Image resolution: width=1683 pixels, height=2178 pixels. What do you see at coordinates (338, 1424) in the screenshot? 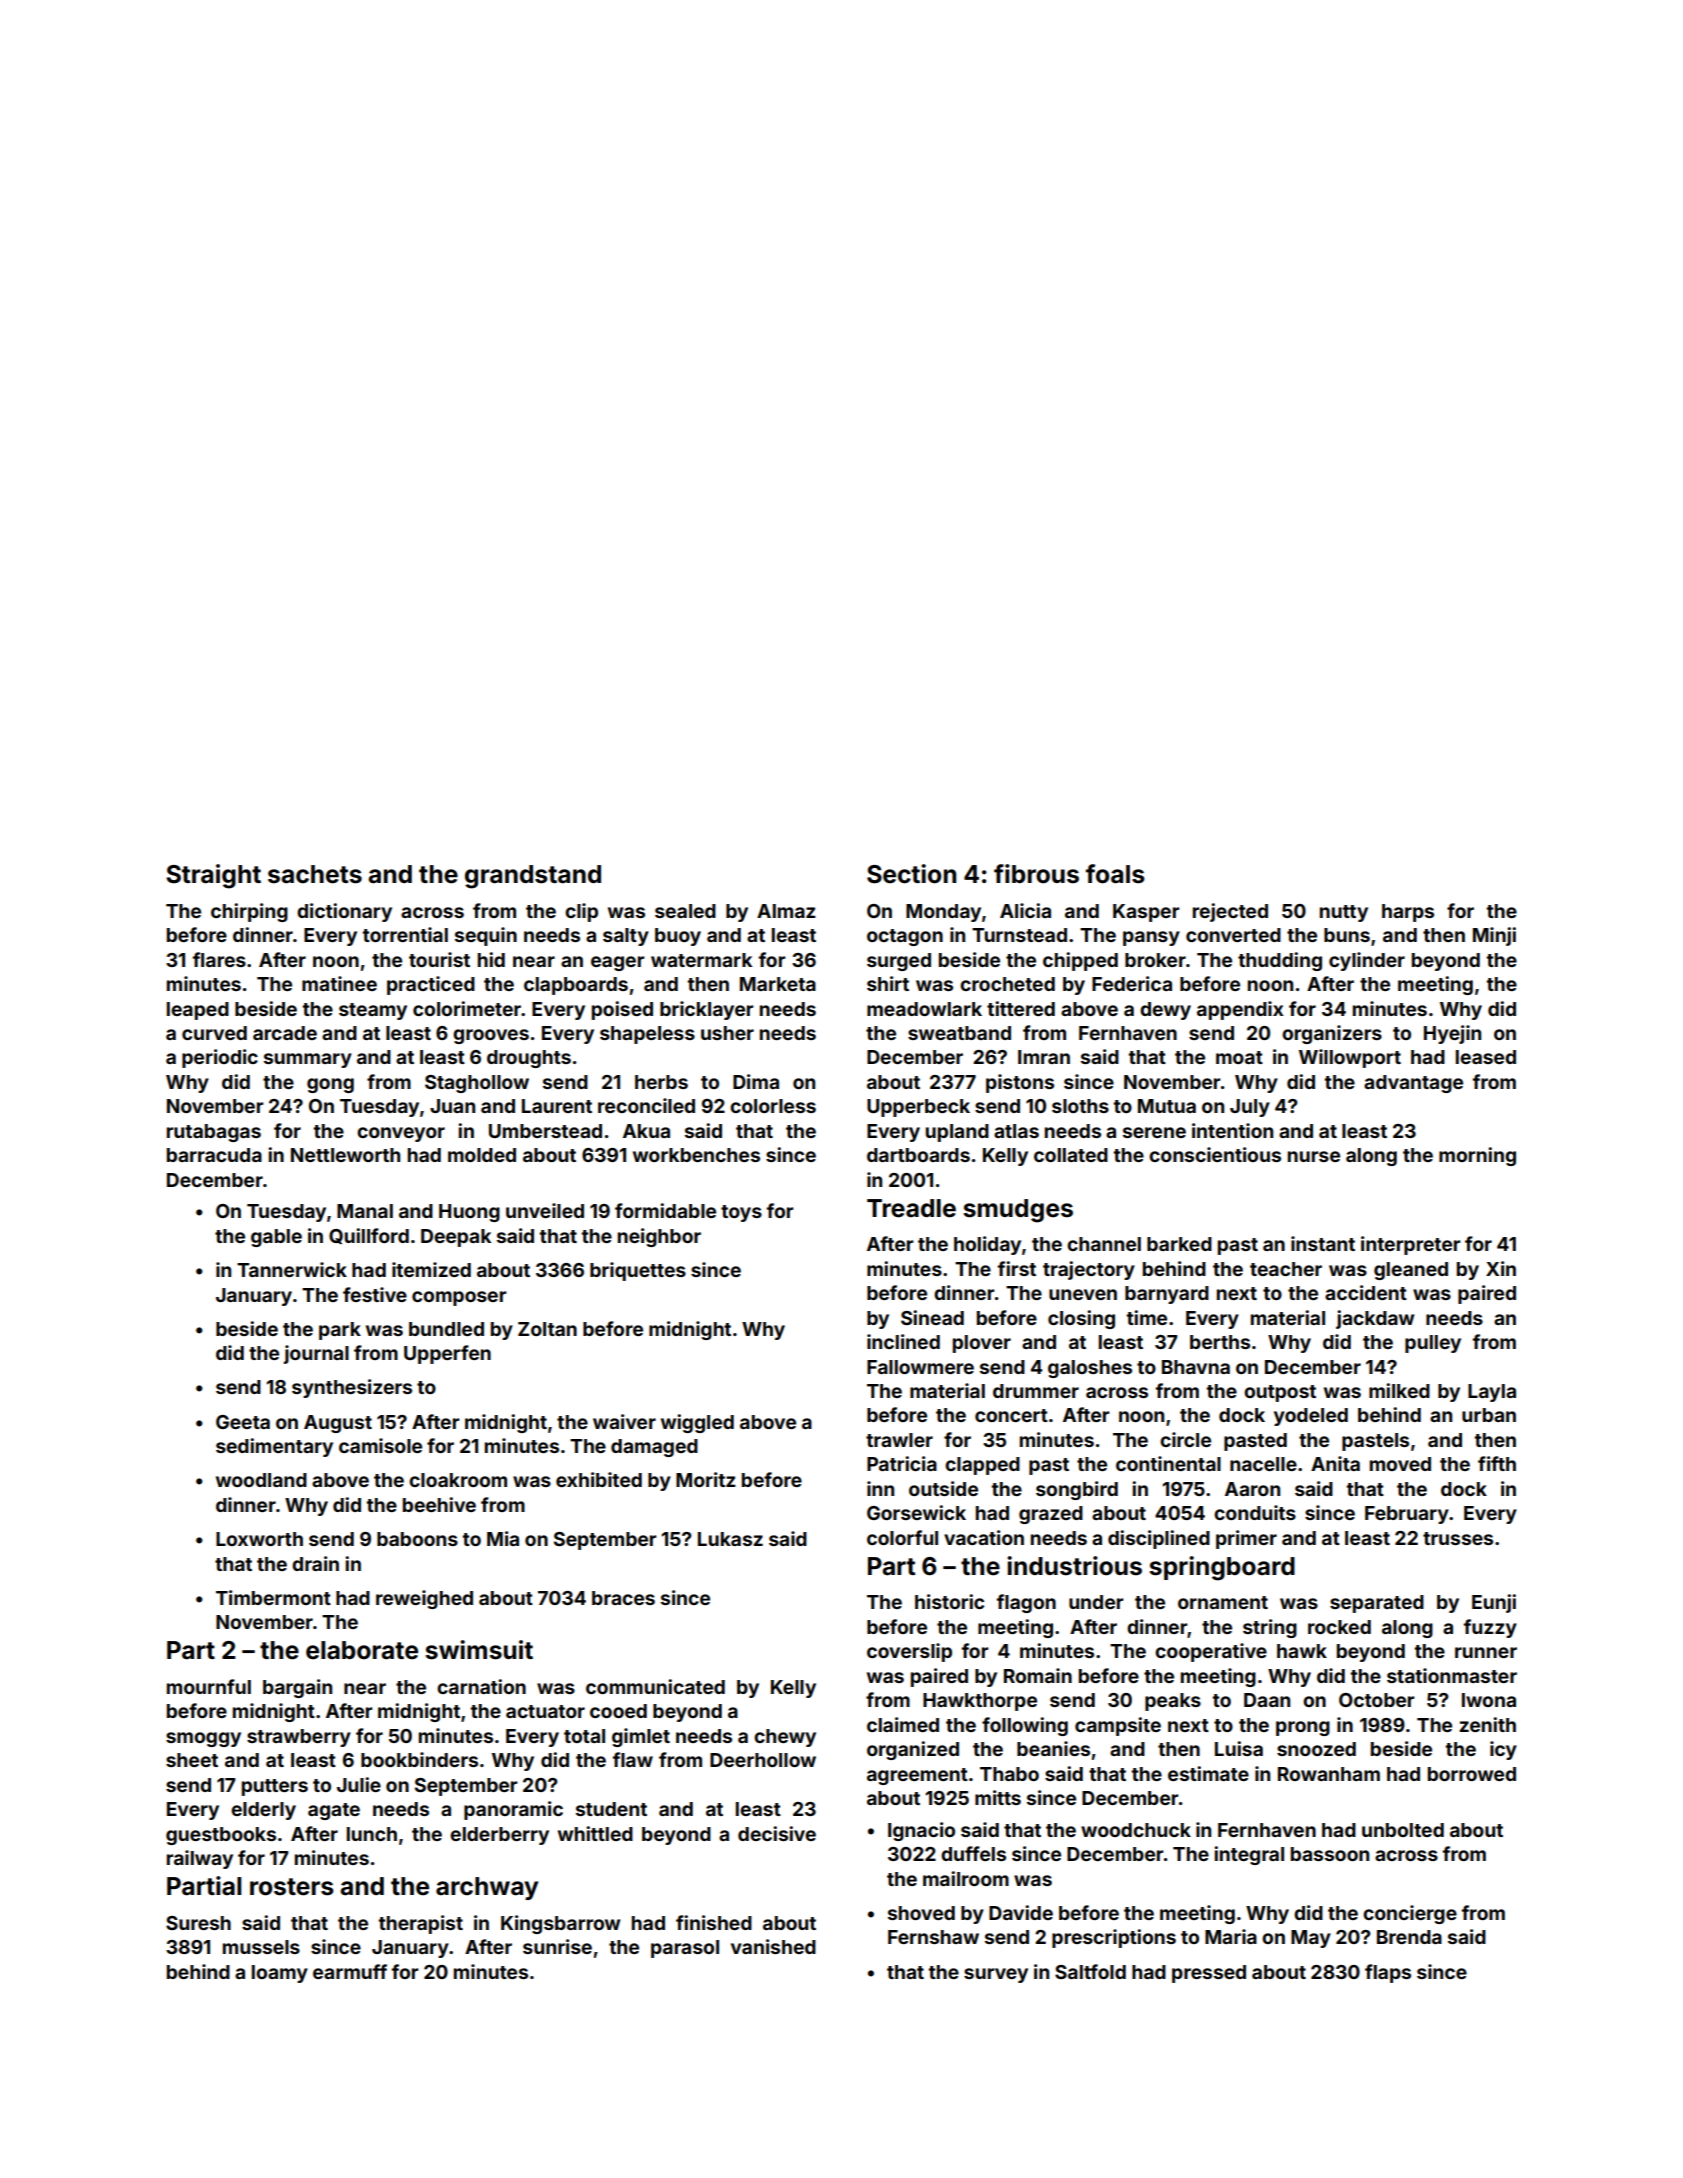
I see `August` at bounding box center [338, 1424].
